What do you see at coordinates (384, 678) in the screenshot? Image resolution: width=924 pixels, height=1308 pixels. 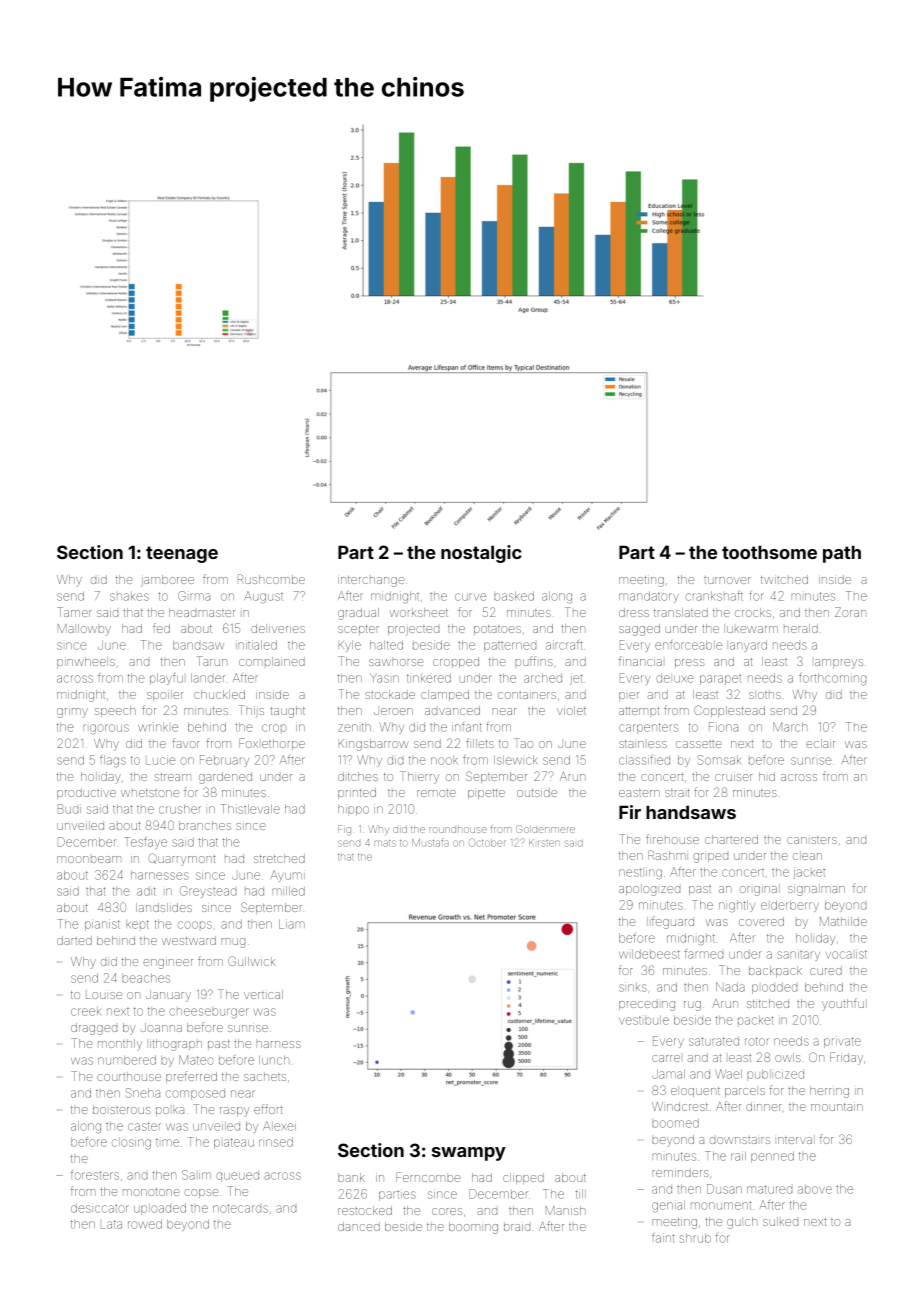 I see `Yasin` at bounding box center [384, 678].
